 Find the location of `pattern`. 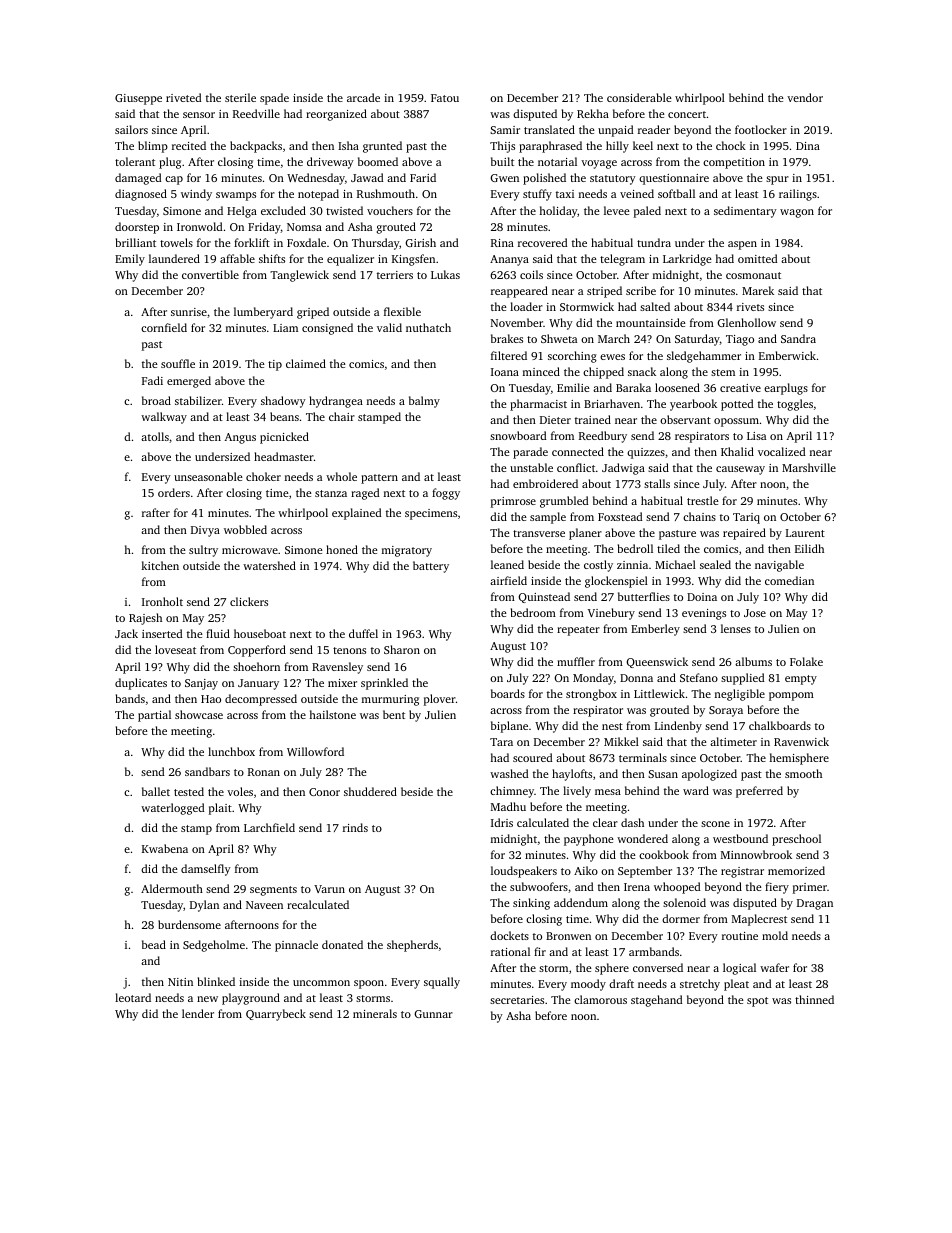

pattern is located at coordinates (379, 479).
